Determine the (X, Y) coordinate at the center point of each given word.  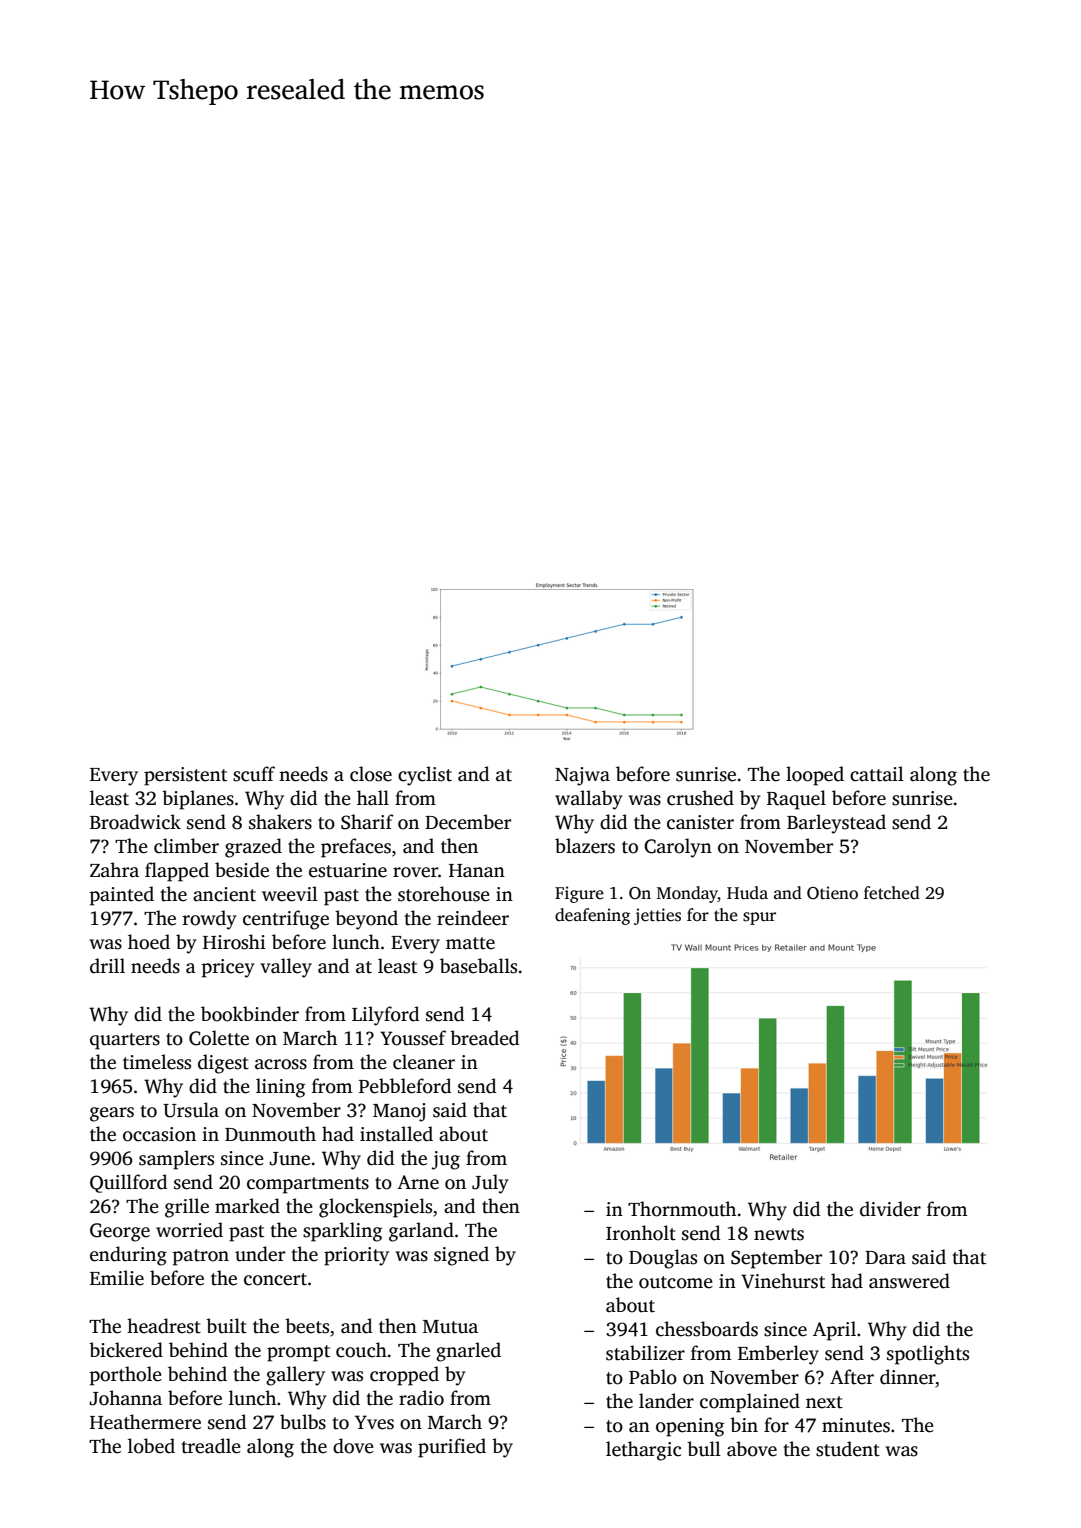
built (226, 1326)
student (848, 1449)
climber (186, 846)
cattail (877, 774)
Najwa (582, 776)
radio (421, 1398)
